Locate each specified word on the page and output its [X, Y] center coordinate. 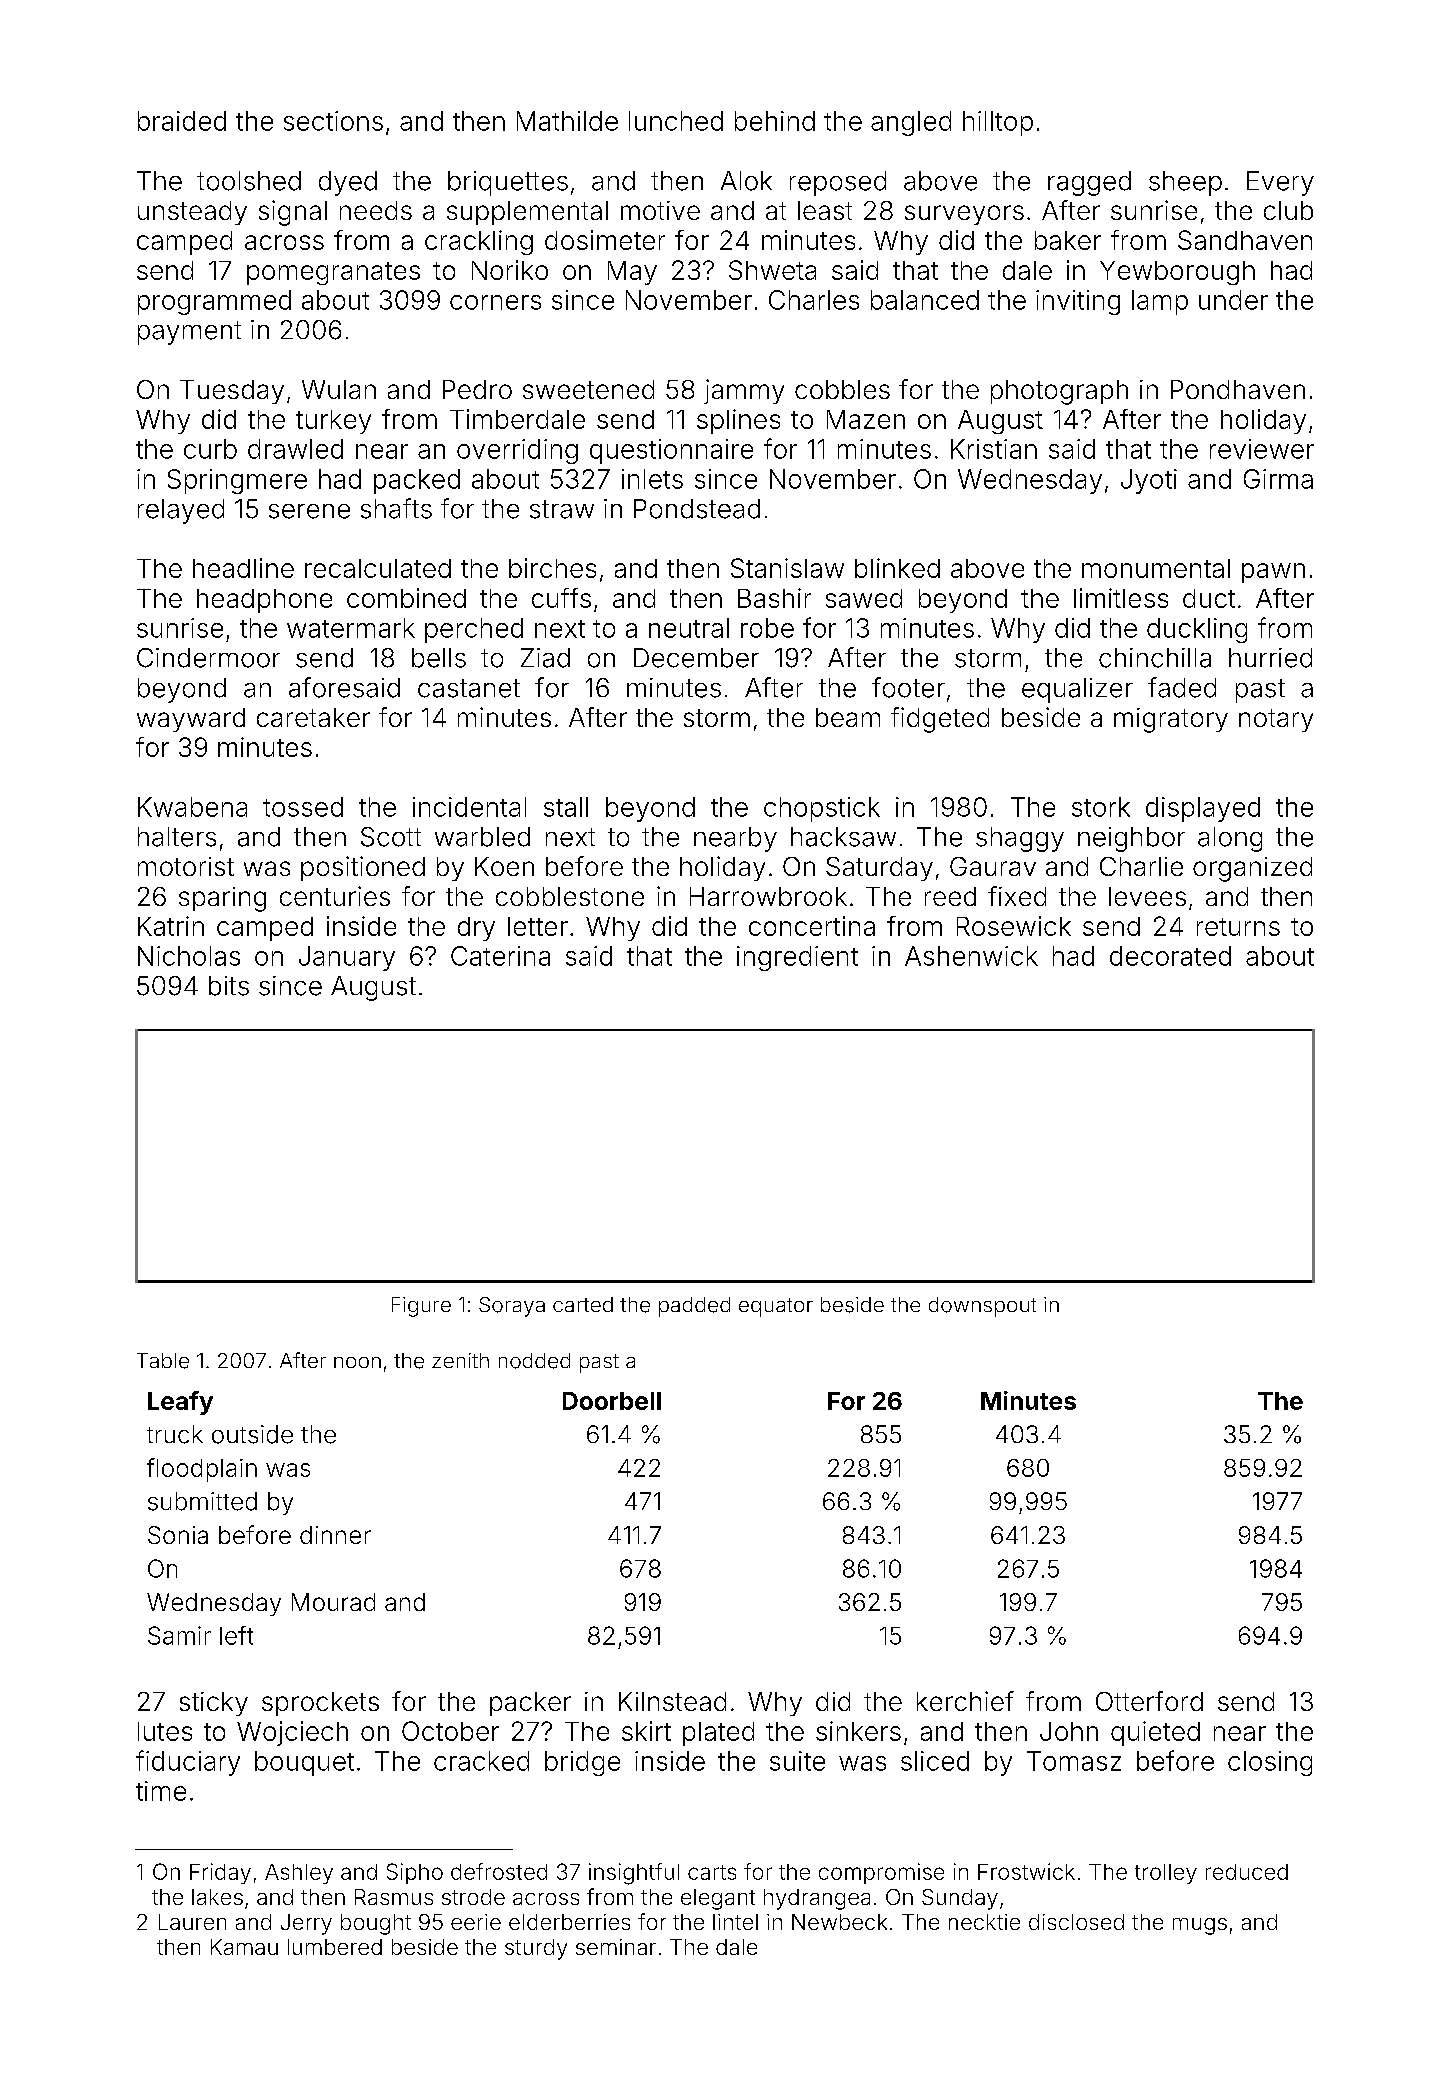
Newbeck [839, 1922]
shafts [396, 508]
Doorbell [612, 1401]
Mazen [866, 419]
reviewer [1262, 449]
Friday [220, 1873]
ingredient [797, 958]
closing [1270, 1763]
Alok [746, 181]
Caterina [500, 956]
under [1233, 300]
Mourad [333, 1602]
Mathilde [567, 121]
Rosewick [1014, 926]
